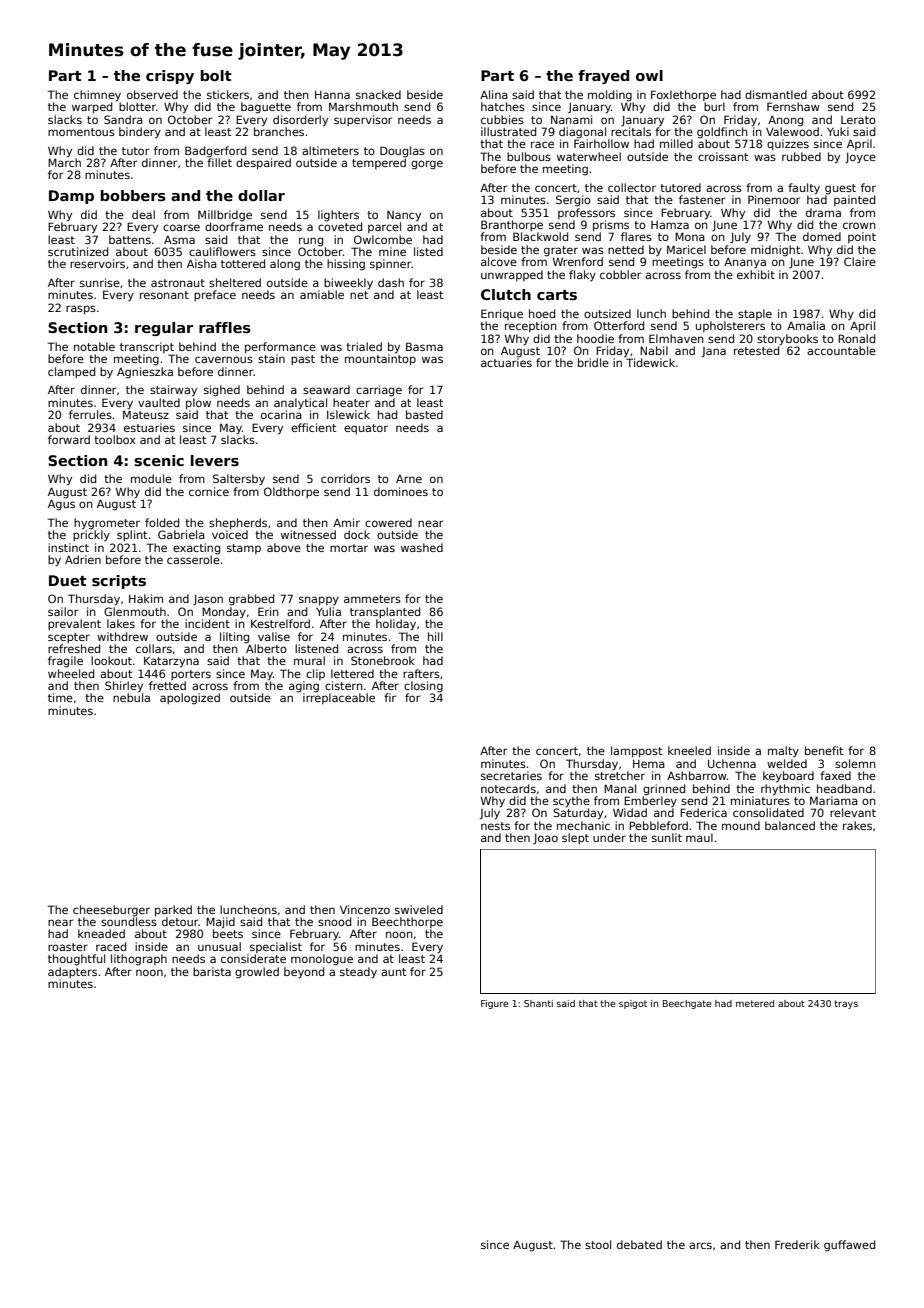 The image size is (924, 1308). What do you see at coordinates (598, 1244) in the image?
I see `stool` at bounding box center [598, 1244].
